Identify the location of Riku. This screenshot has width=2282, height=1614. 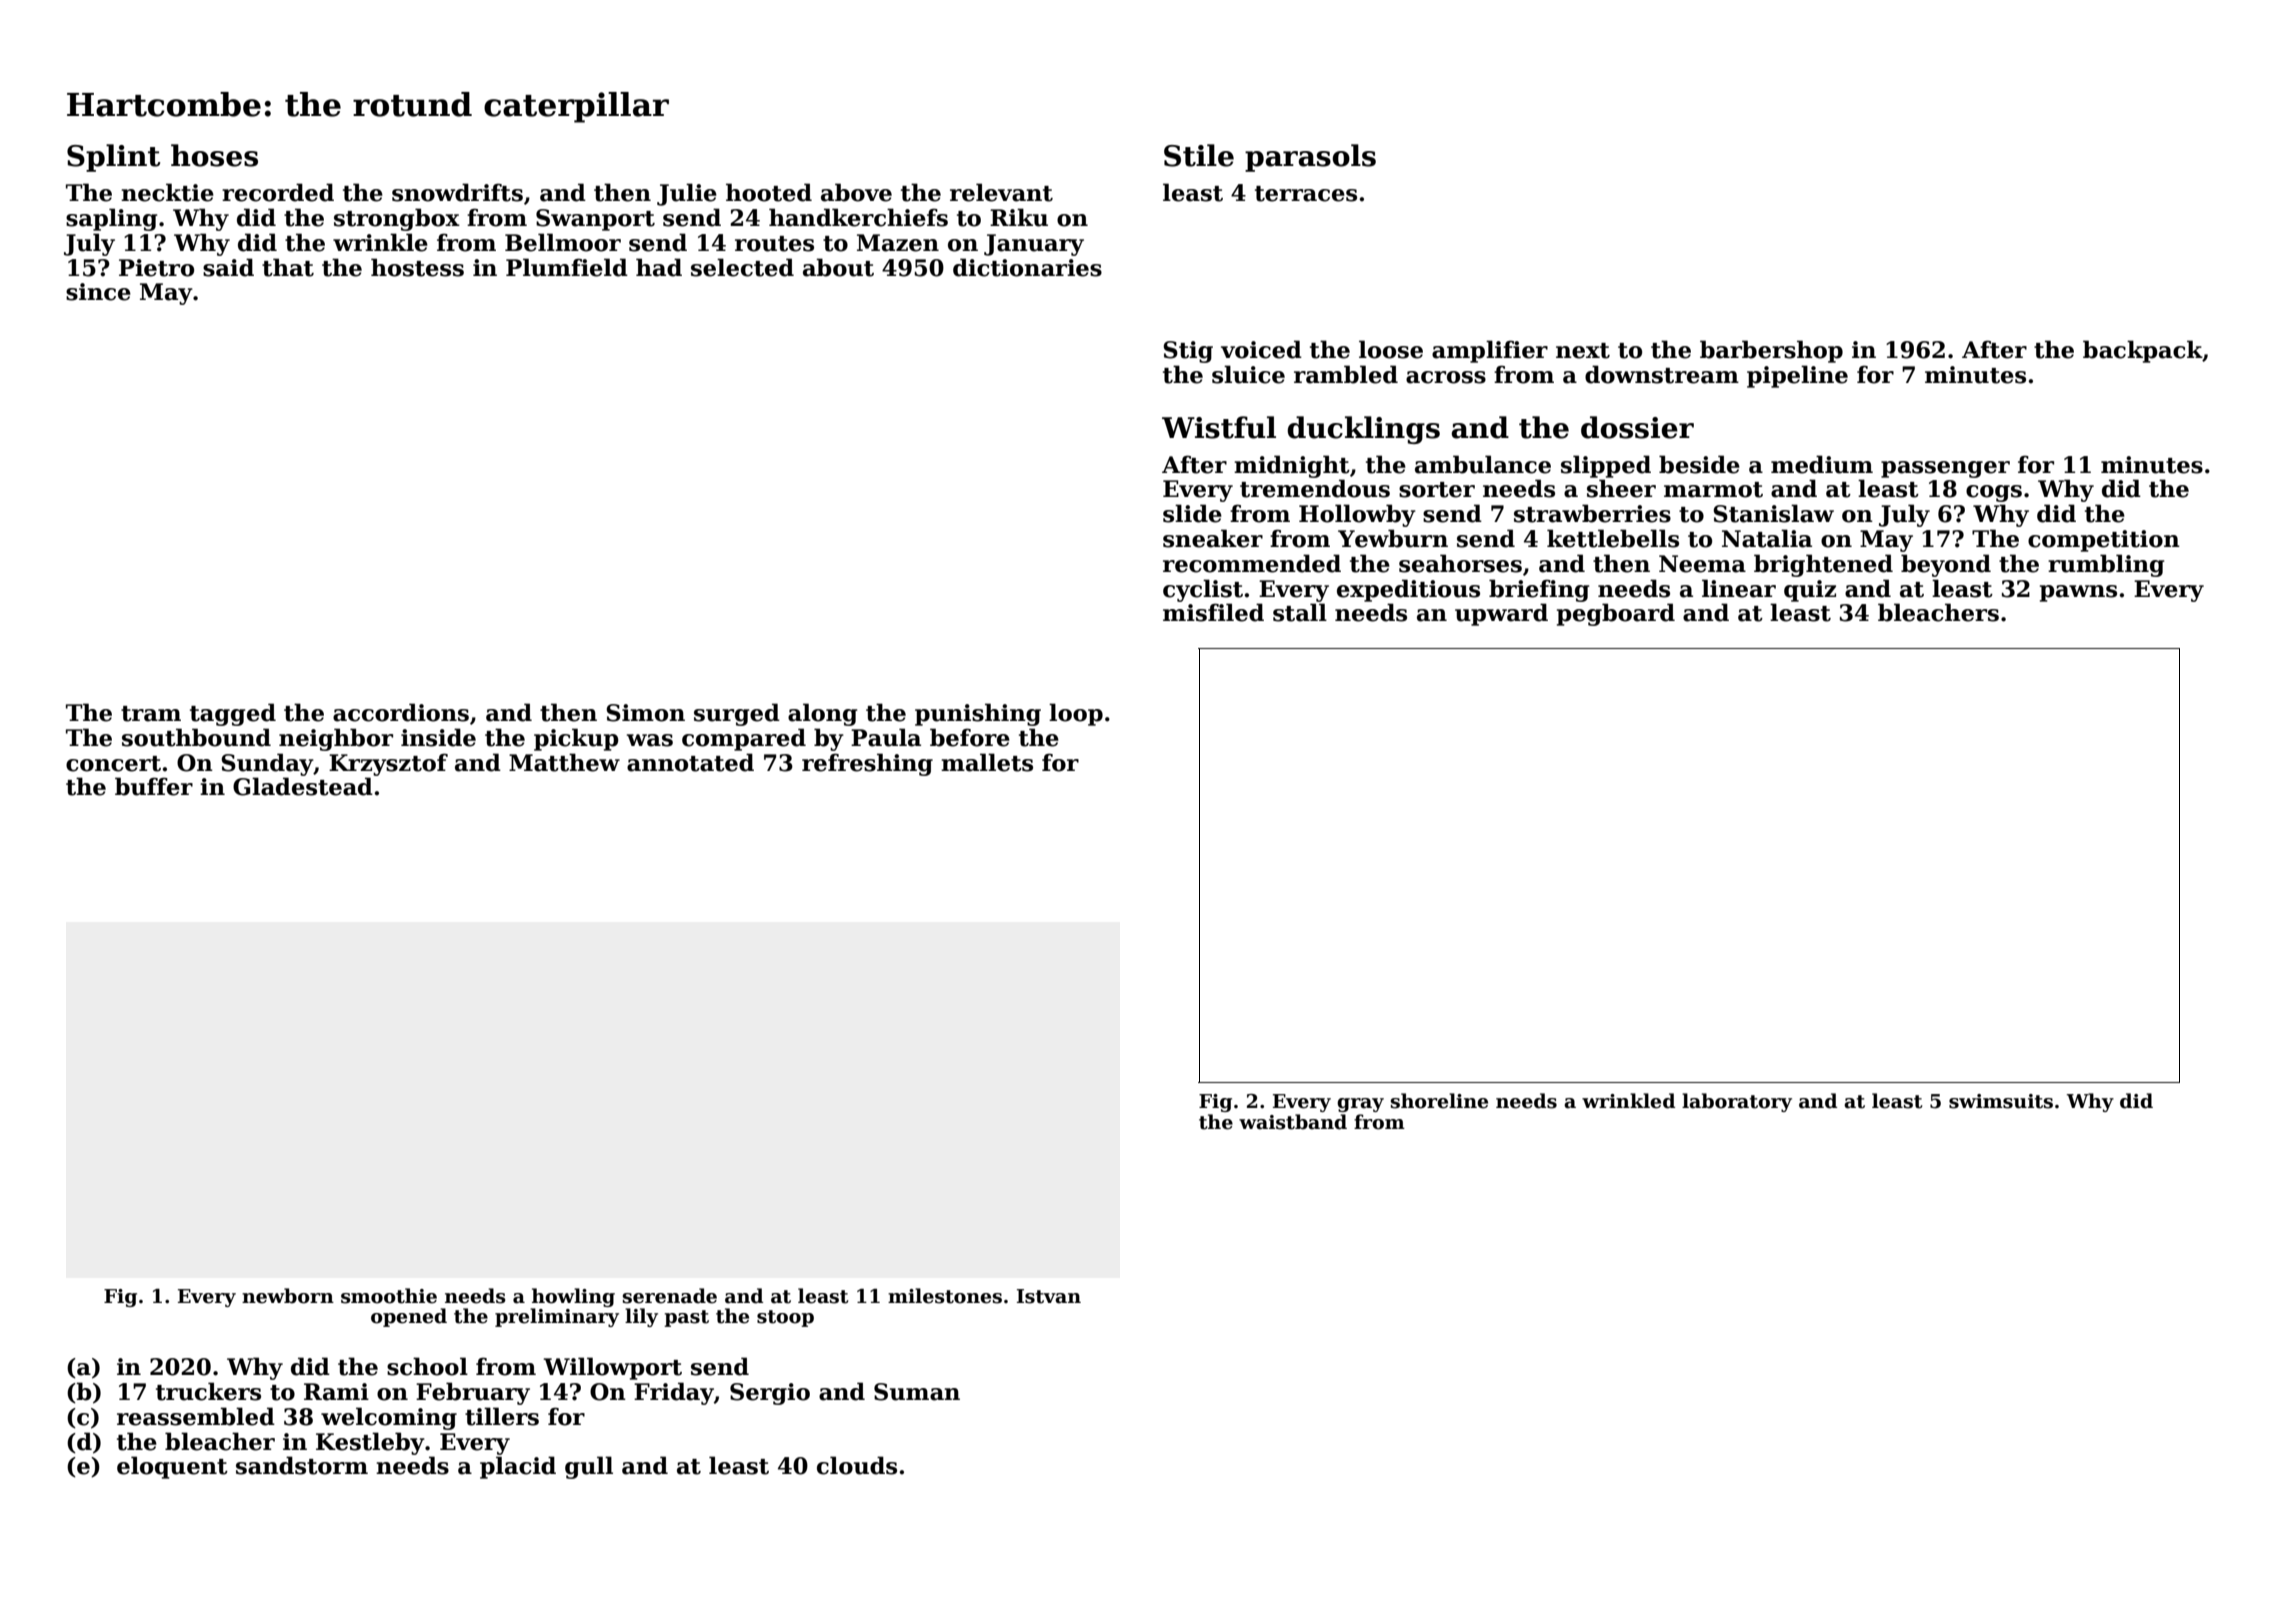
(1019, 217).
